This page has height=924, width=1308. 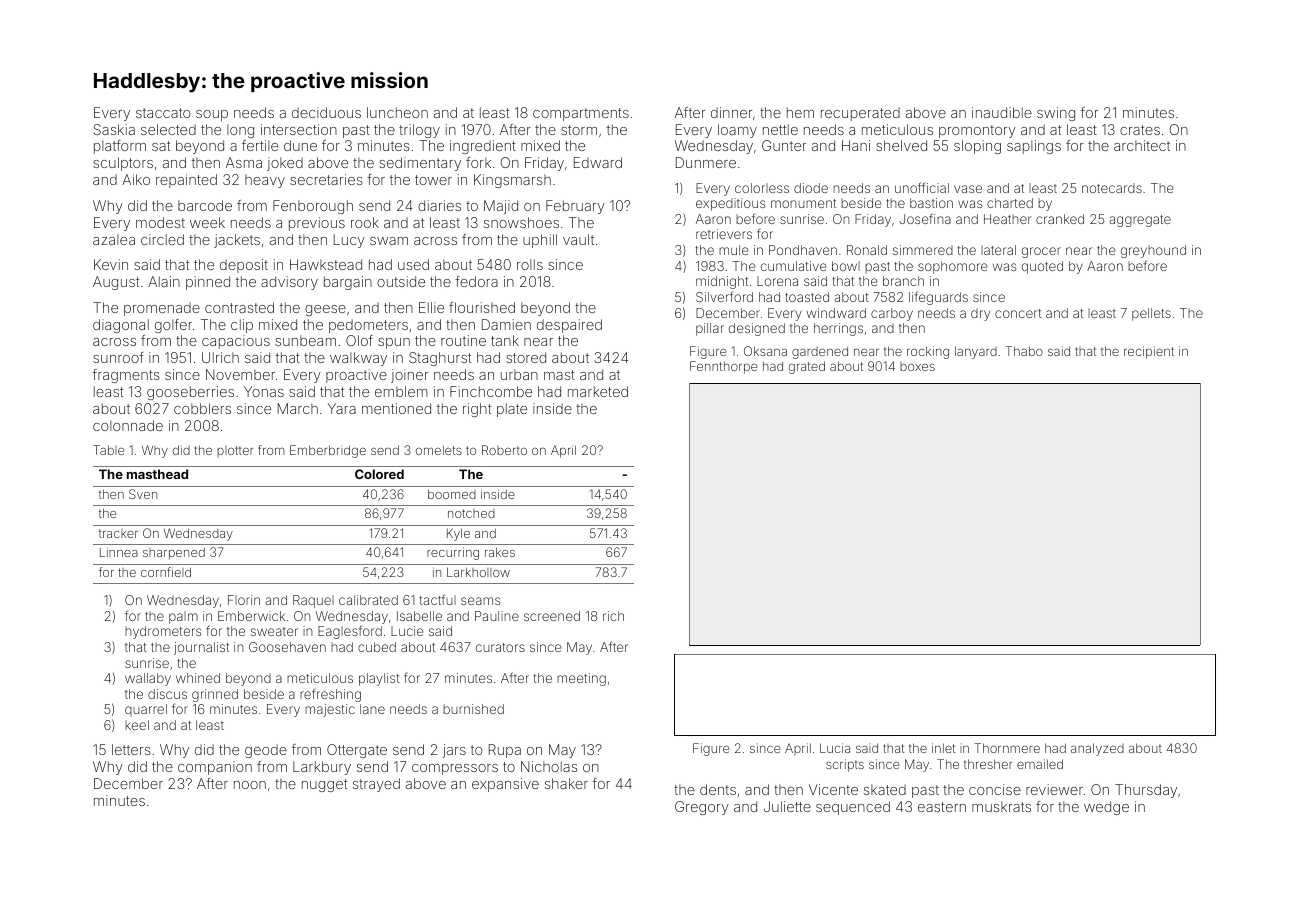 I want to click on Pondhaven, so click(x=803, y=250).
